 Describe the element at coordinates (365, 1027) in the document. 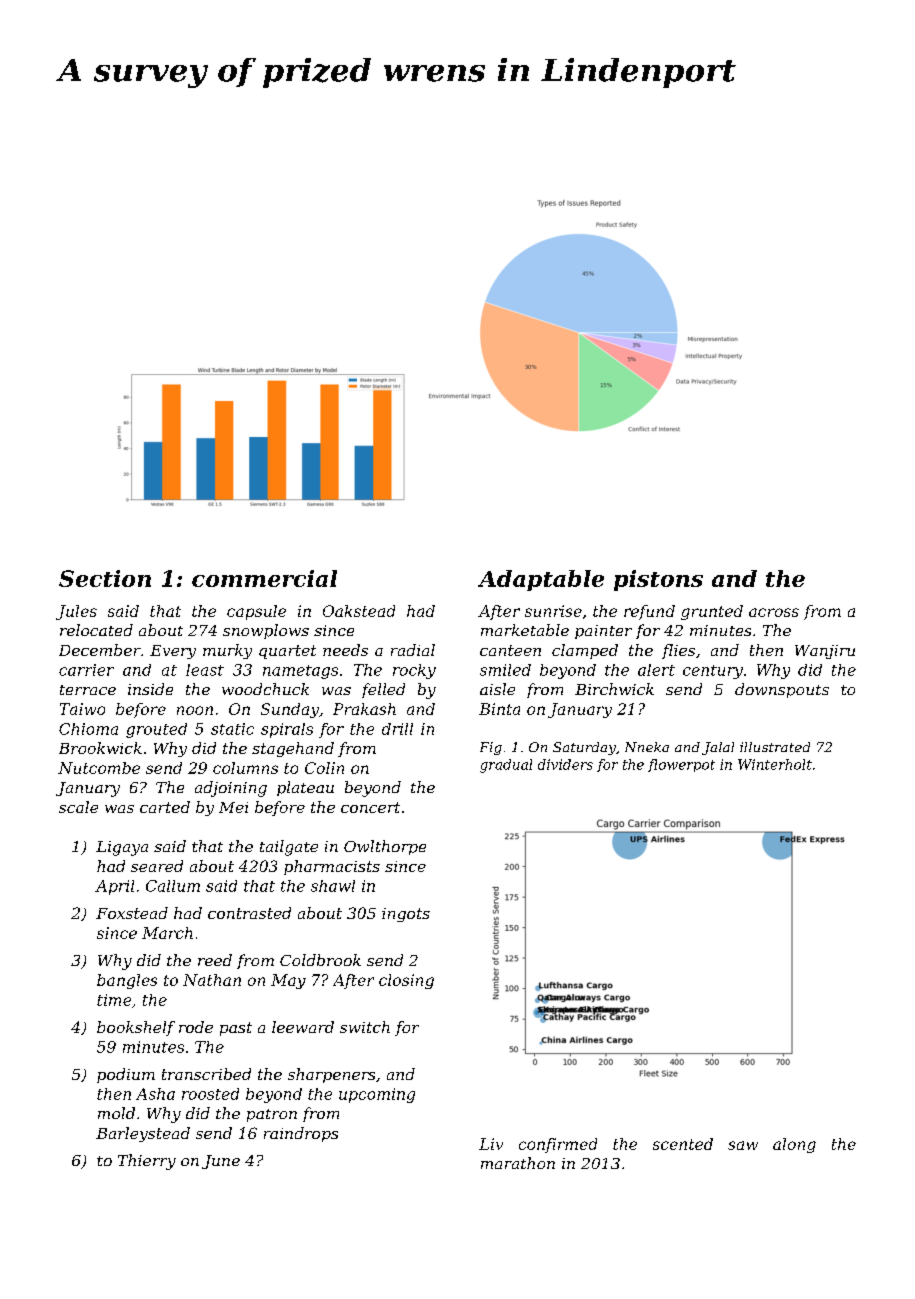

I see `switch` at that location.
